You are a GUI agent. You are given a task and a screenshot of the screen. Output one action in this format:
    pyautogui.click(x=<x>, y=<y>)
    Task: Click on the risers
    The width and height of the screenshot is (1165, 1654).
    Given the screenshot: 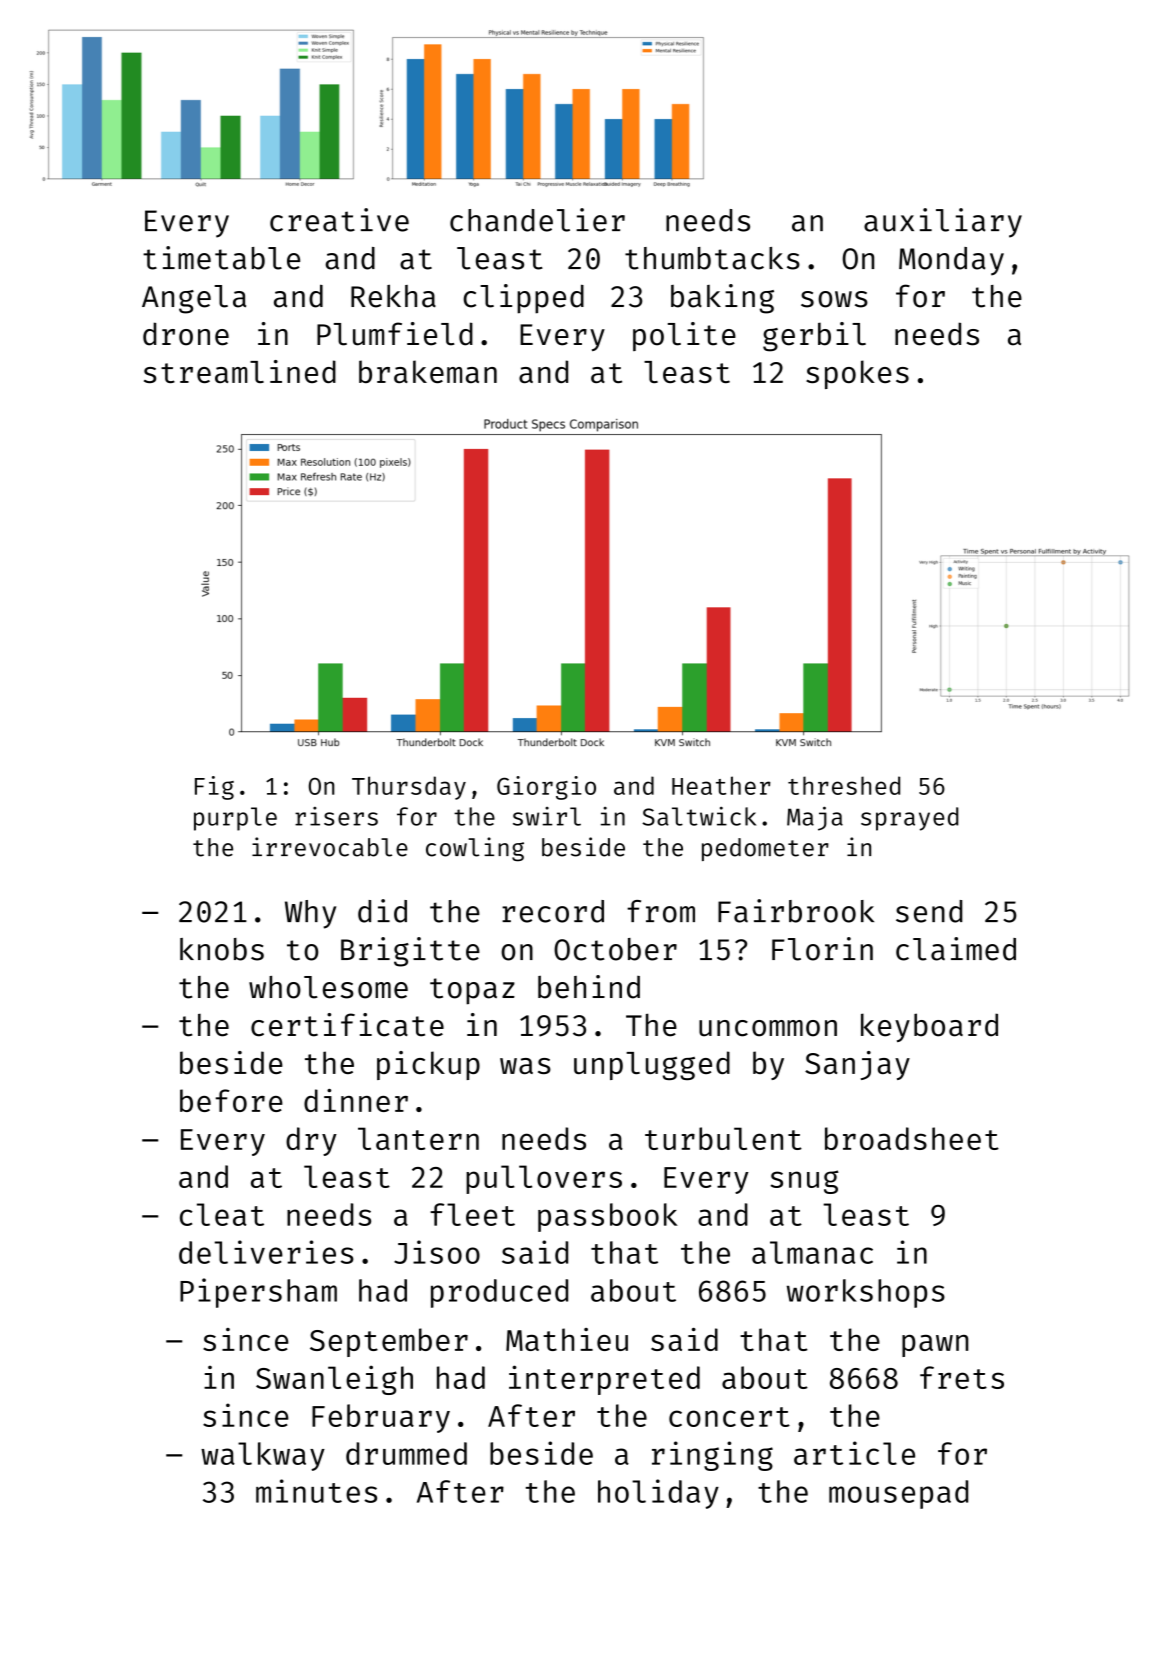 What is the action you would take?
    pyautogui.click(x=336, y=816)
